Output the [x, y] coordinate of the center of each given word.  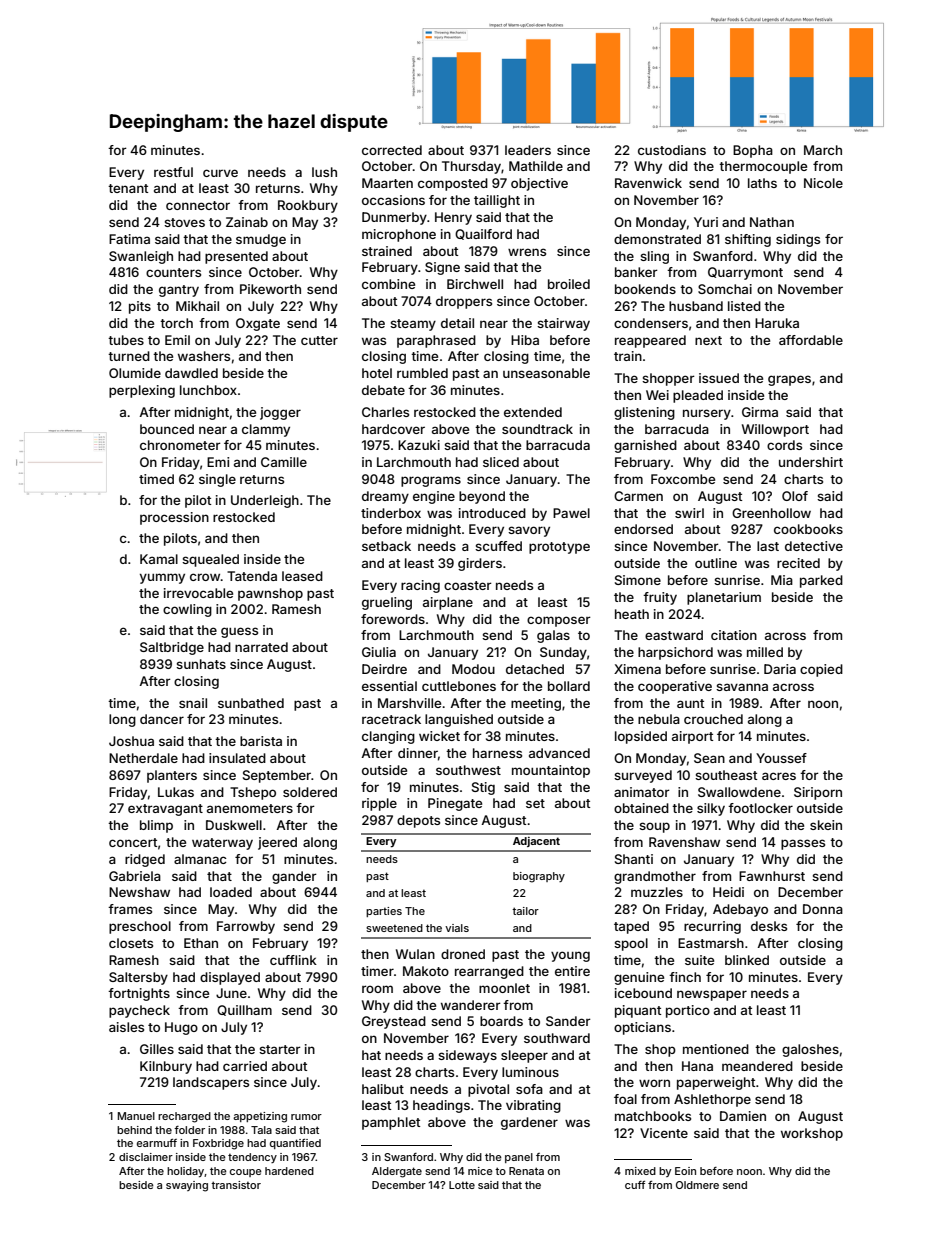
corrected [392, 150]
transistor [236, 1185]
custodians [672, 150]
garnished [645, 446]
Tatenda [252, 576]
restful [173, 172]
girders [480, 564]
